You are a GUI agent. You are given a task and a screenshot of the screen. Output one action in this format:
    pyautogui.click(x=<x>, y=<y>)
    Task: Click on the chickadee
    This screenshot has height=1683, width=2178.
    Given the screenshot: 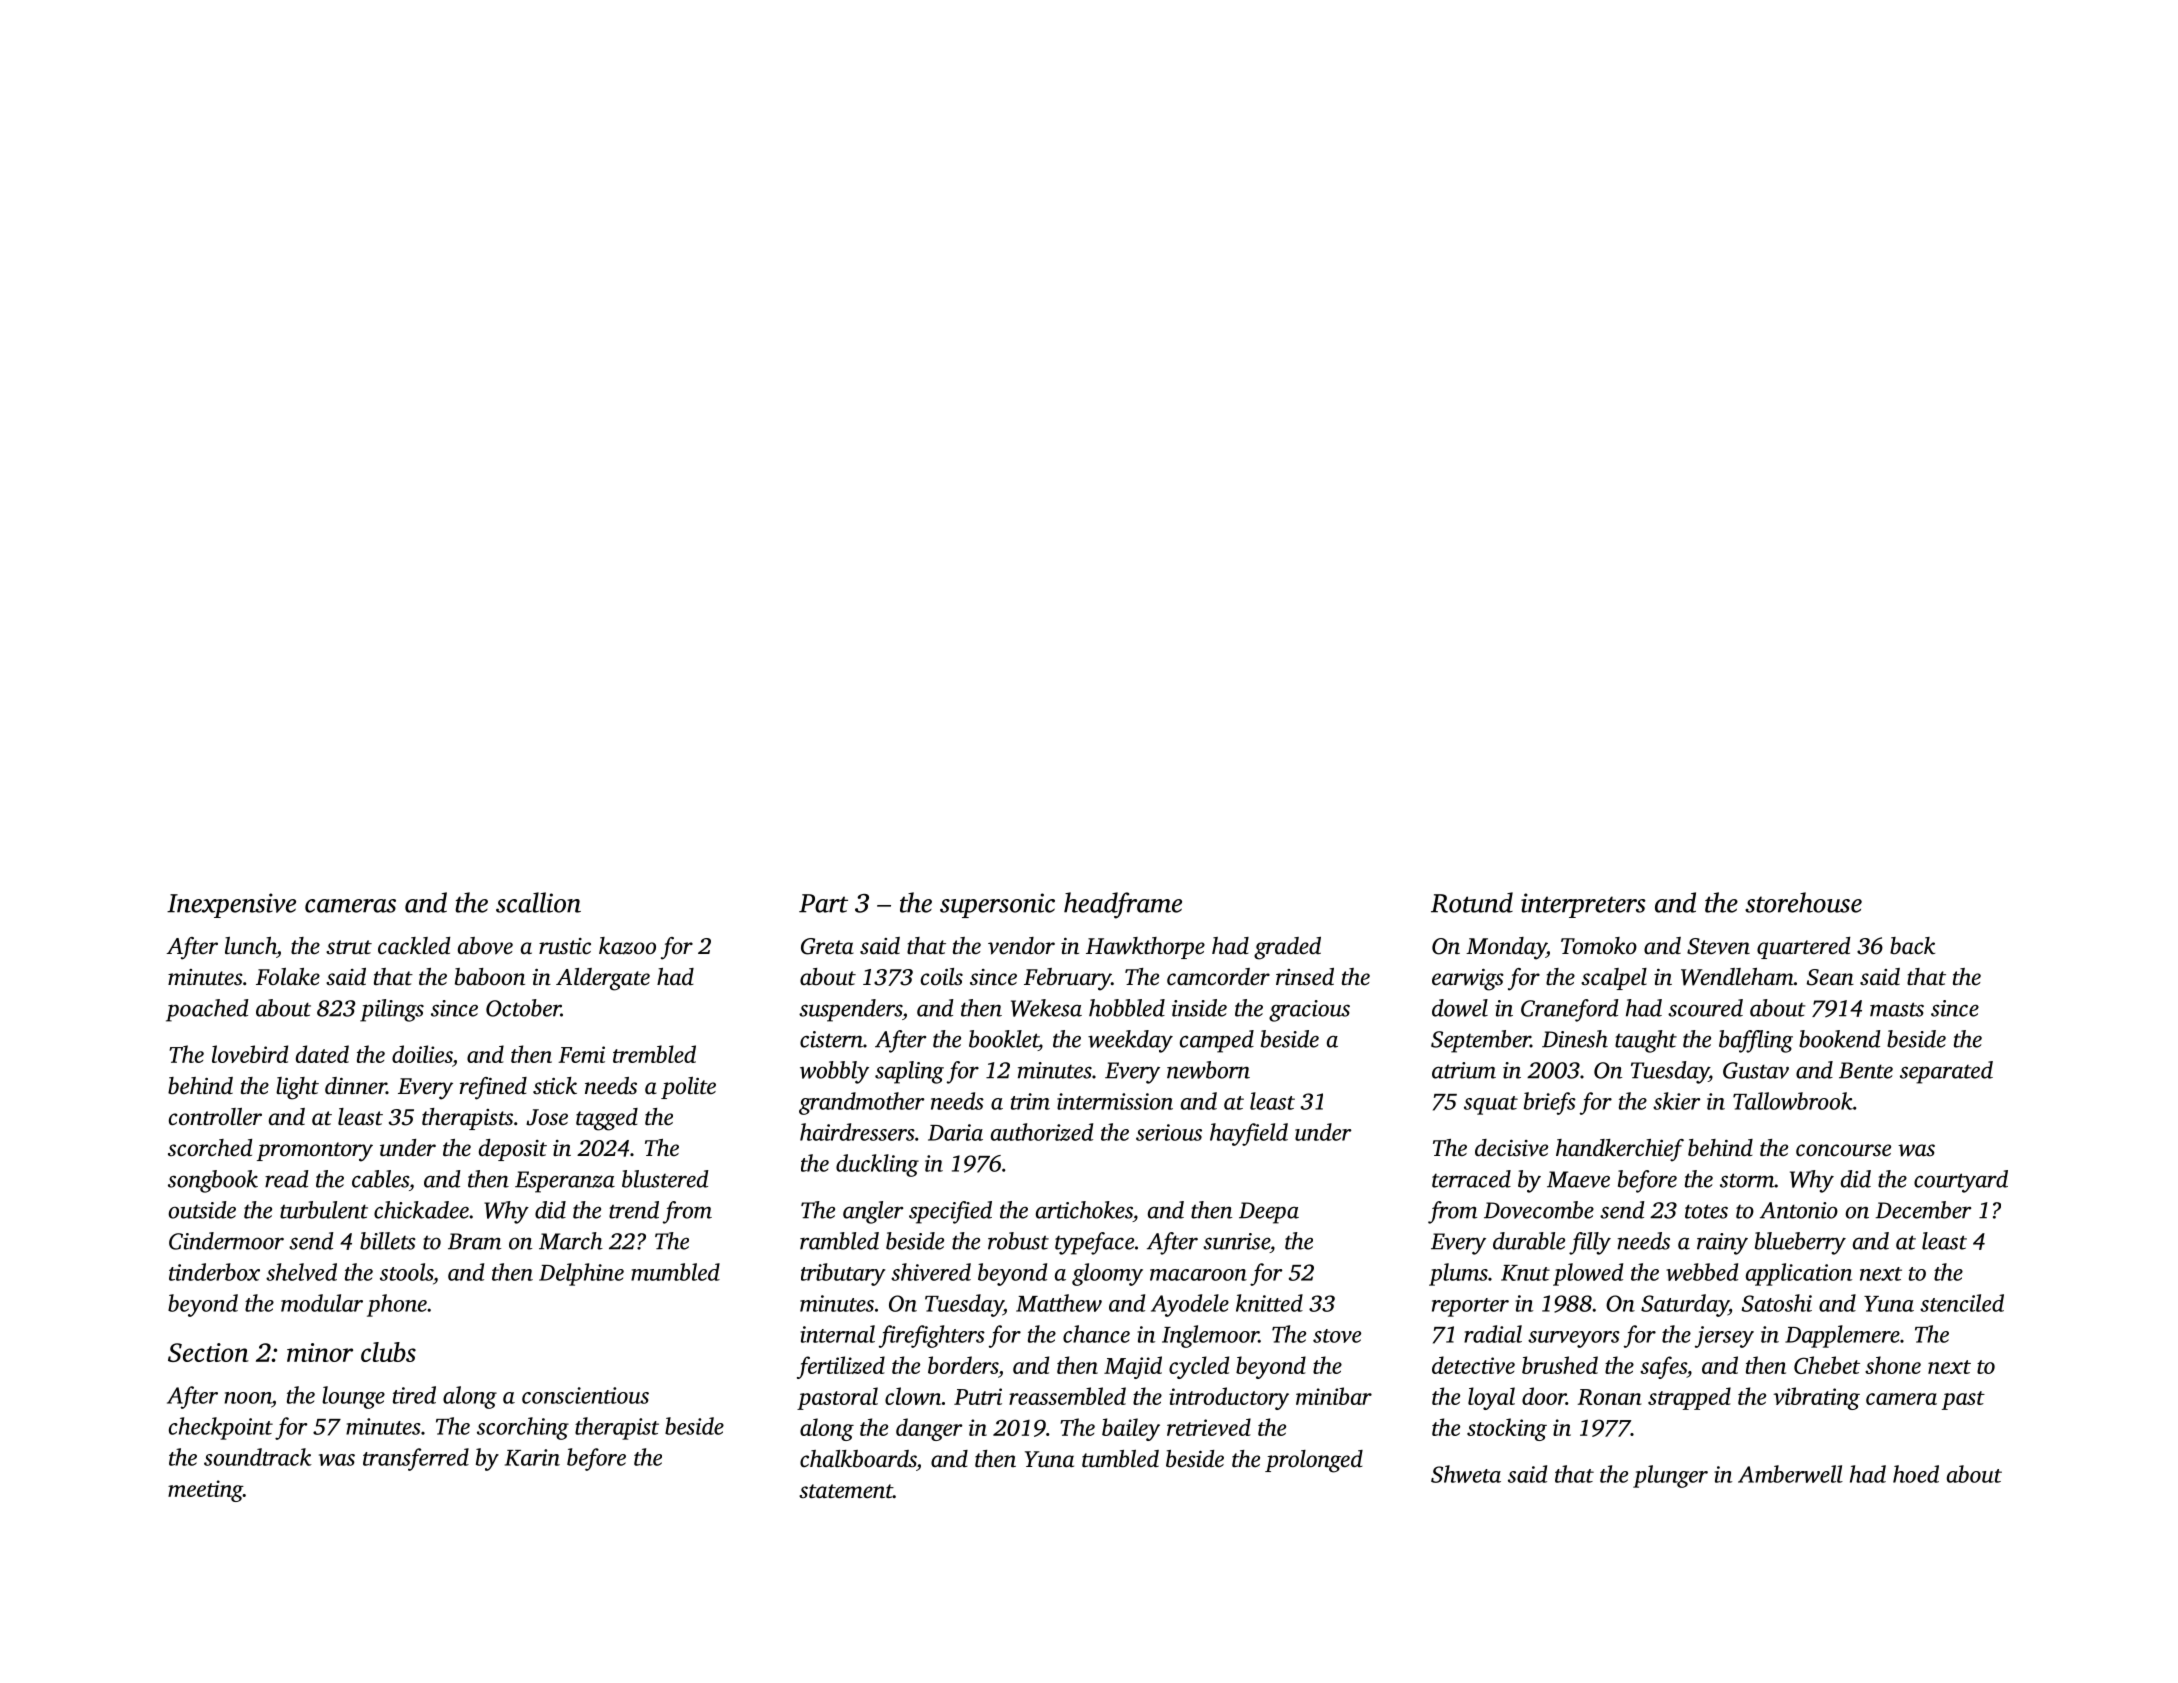 What is the action you would take?
    pyautogui.click(x=421, y=1210)
